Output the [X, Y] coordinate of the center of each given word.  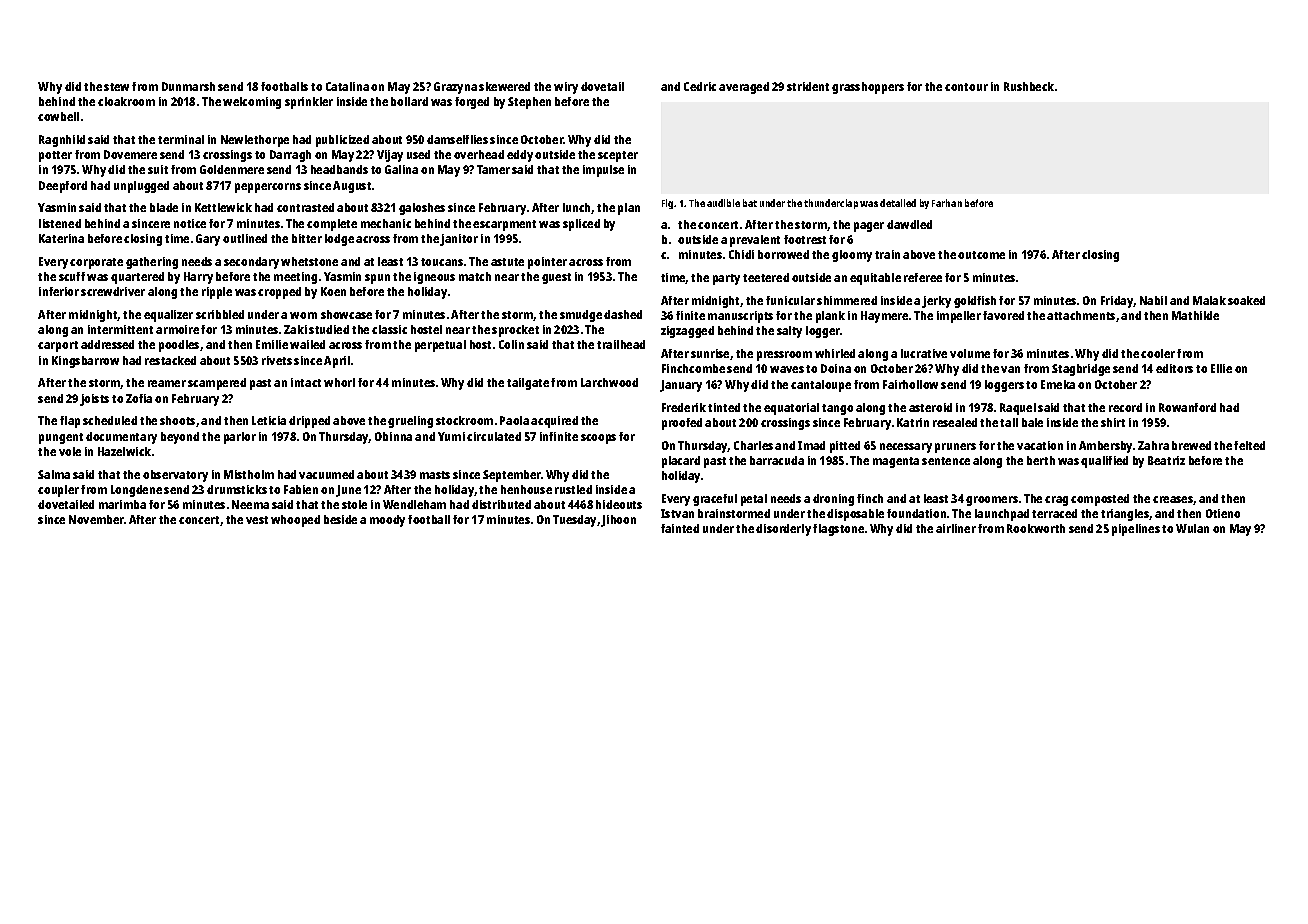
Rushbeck [1029, 86]
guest [556, 278]
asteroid [930, 407]
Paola [514, 420]
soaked [1246, 300]
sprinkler [309, 103]
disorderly [783, 530]
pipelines [1136, 530]
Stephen [529, 103]
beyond [180, 438]
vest [257, 520]
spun [377, 279]
